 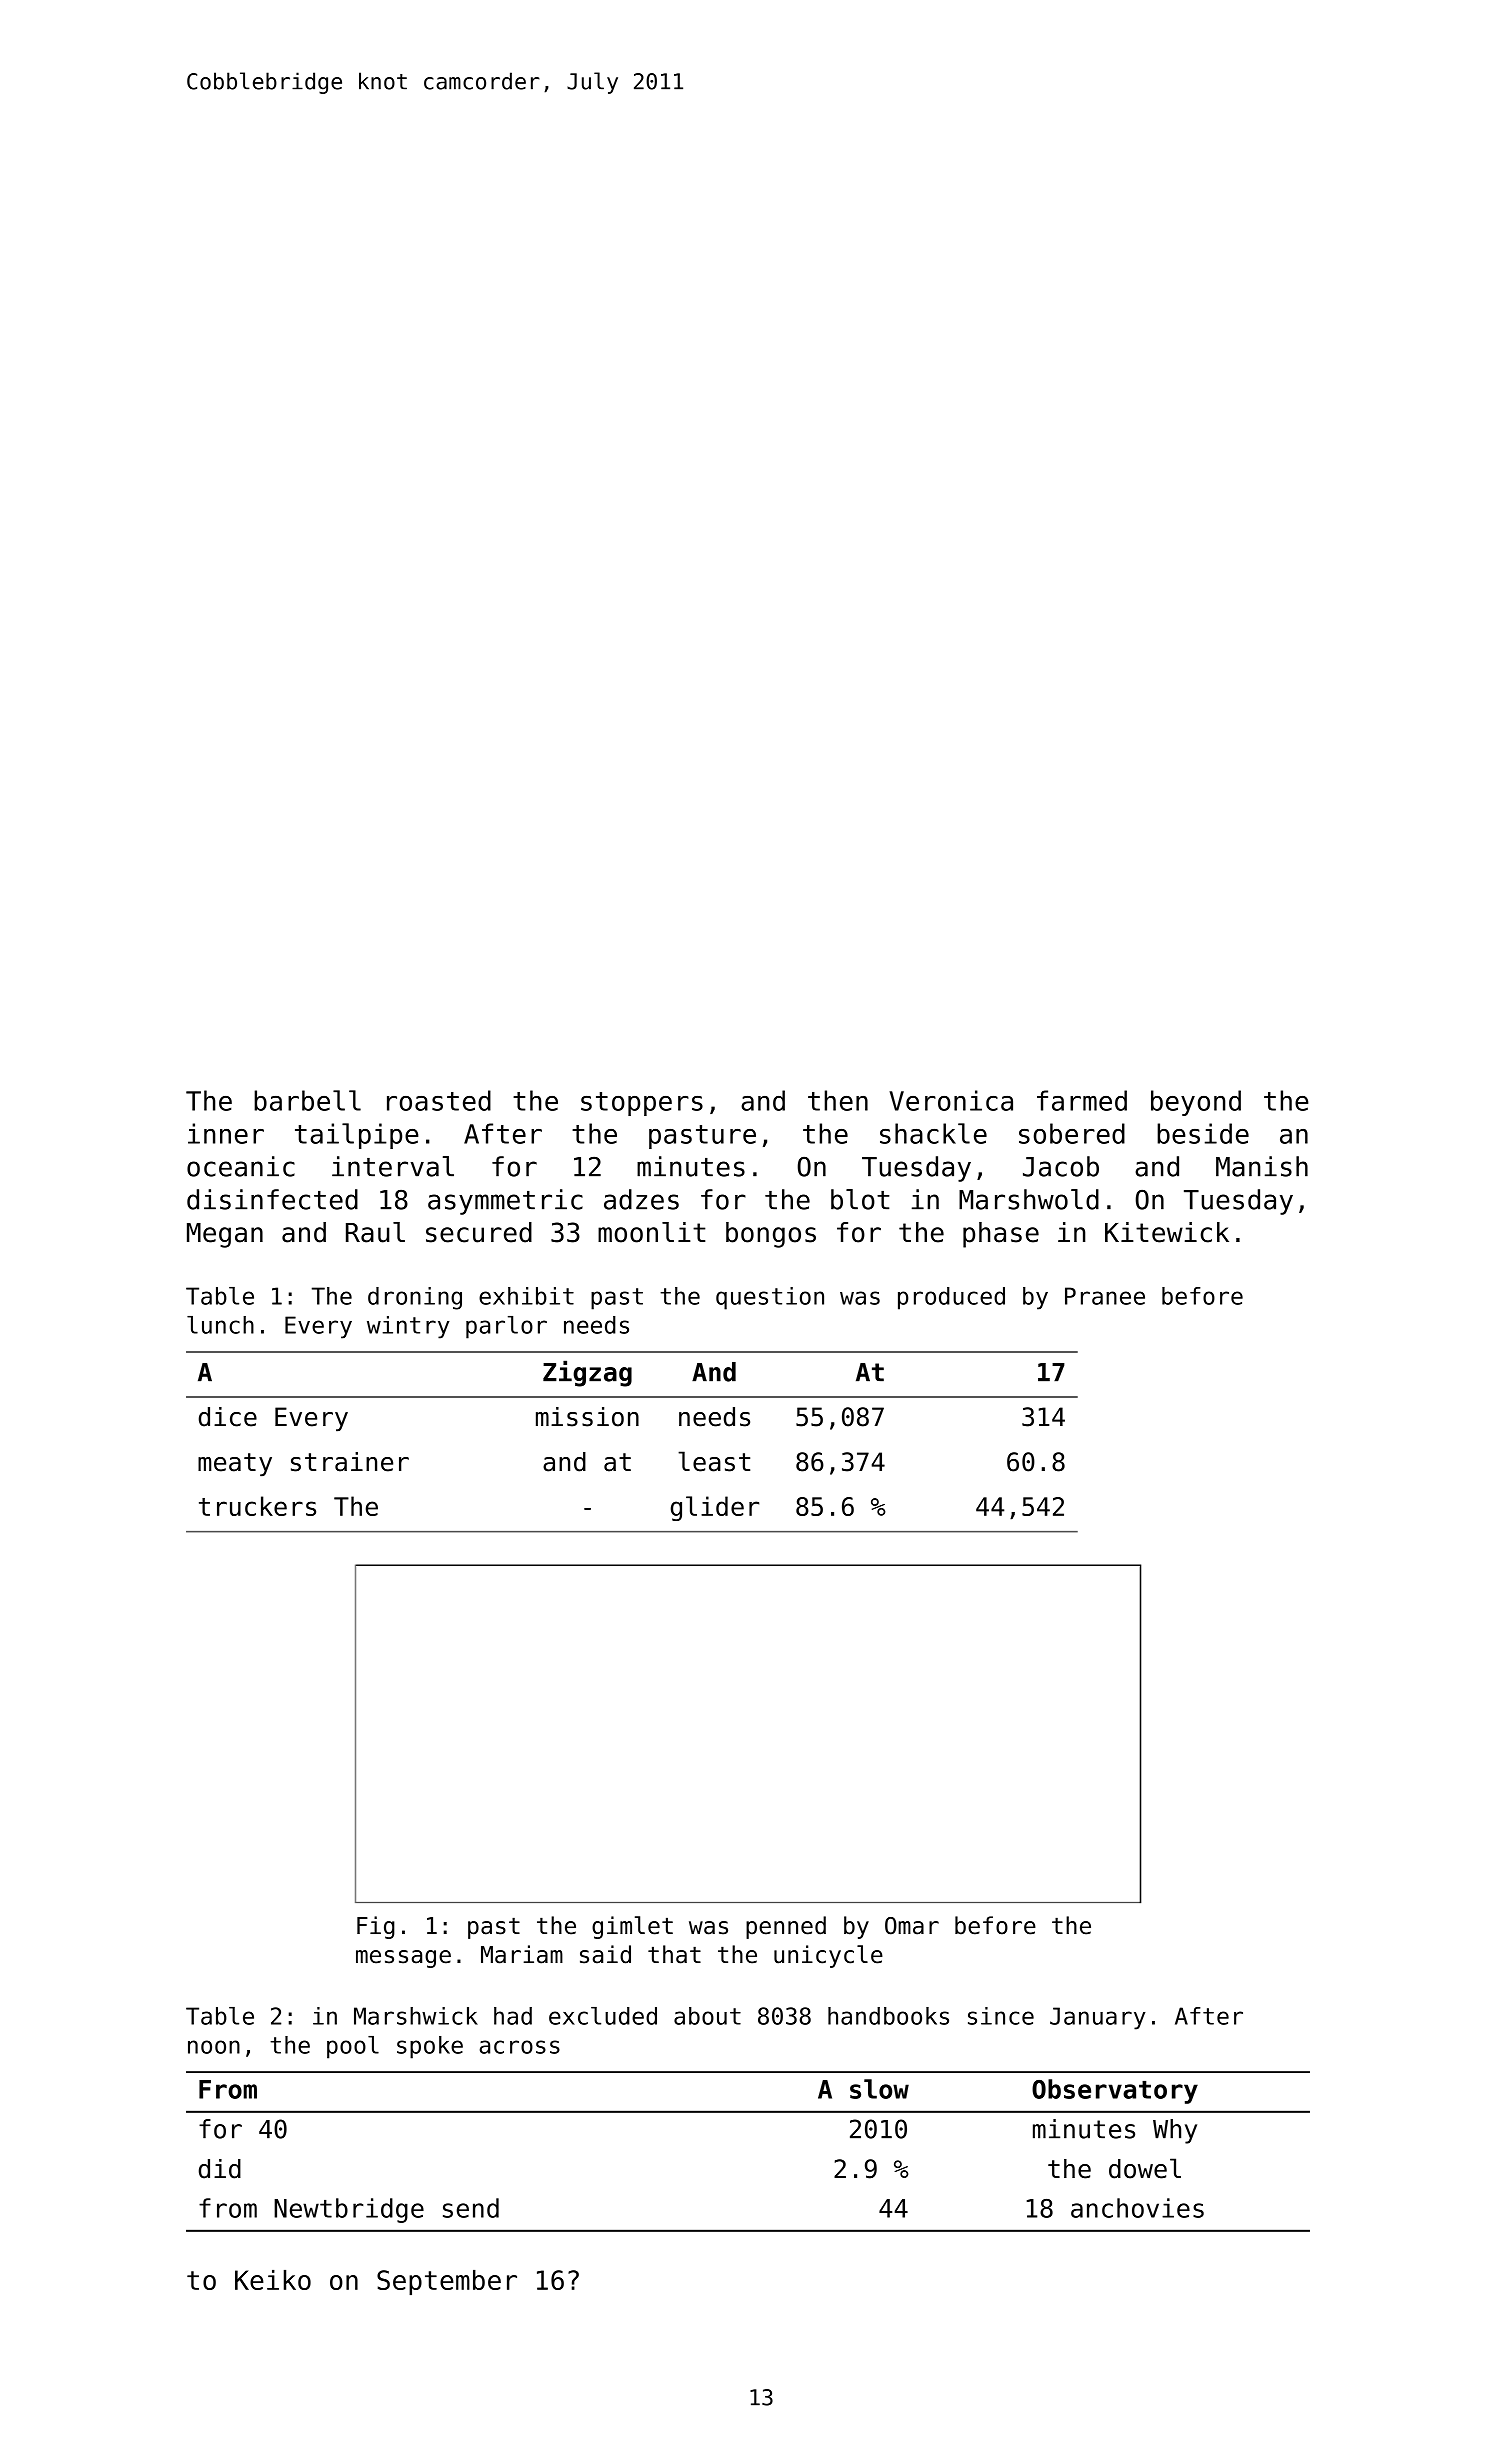 What do you see at coordinates (786, 1927) in the page?
I see `penned` at bounding box center [786, 1927].
